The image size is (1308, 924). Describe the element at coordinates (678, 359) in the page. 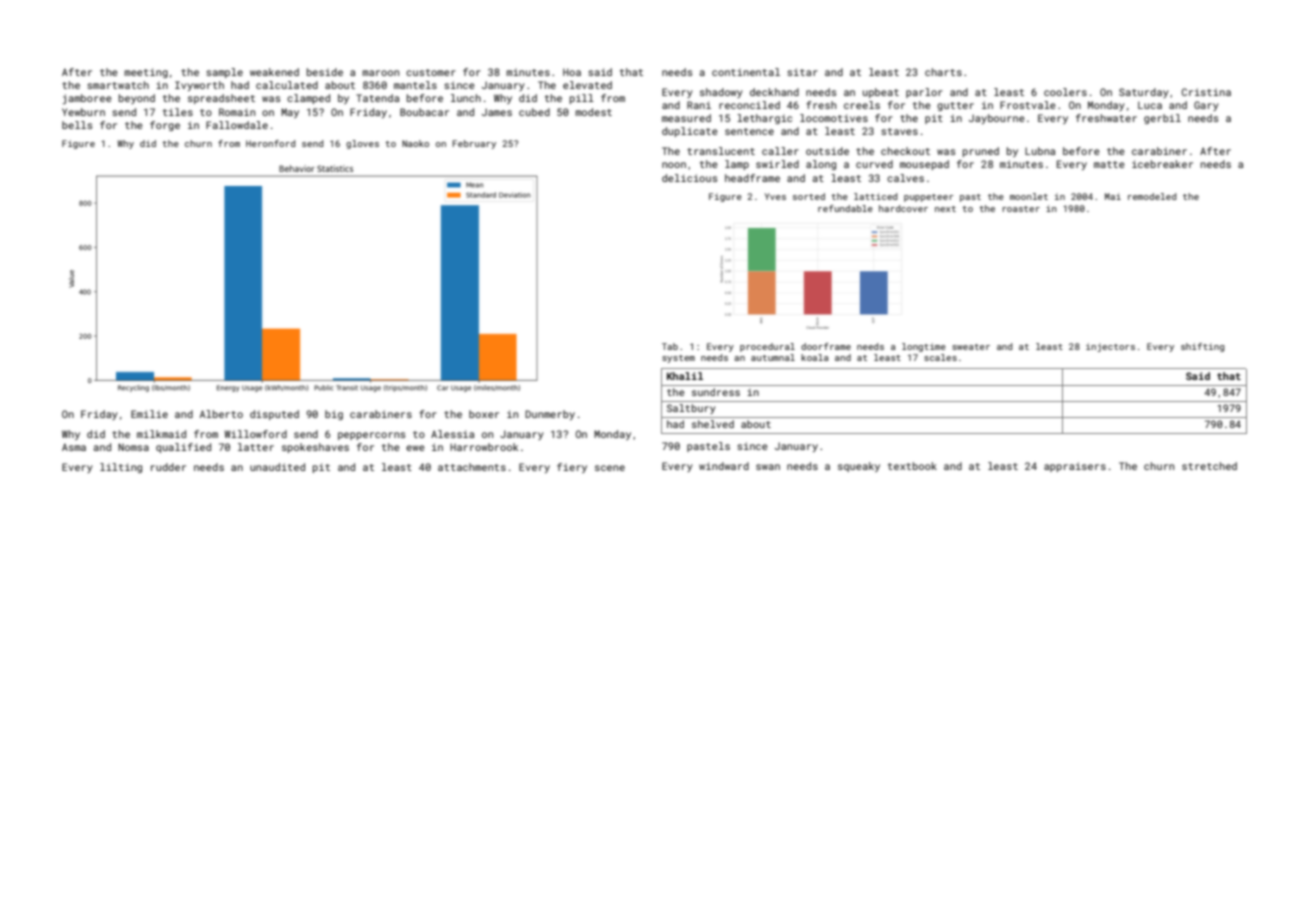

I see `system` at that location.
